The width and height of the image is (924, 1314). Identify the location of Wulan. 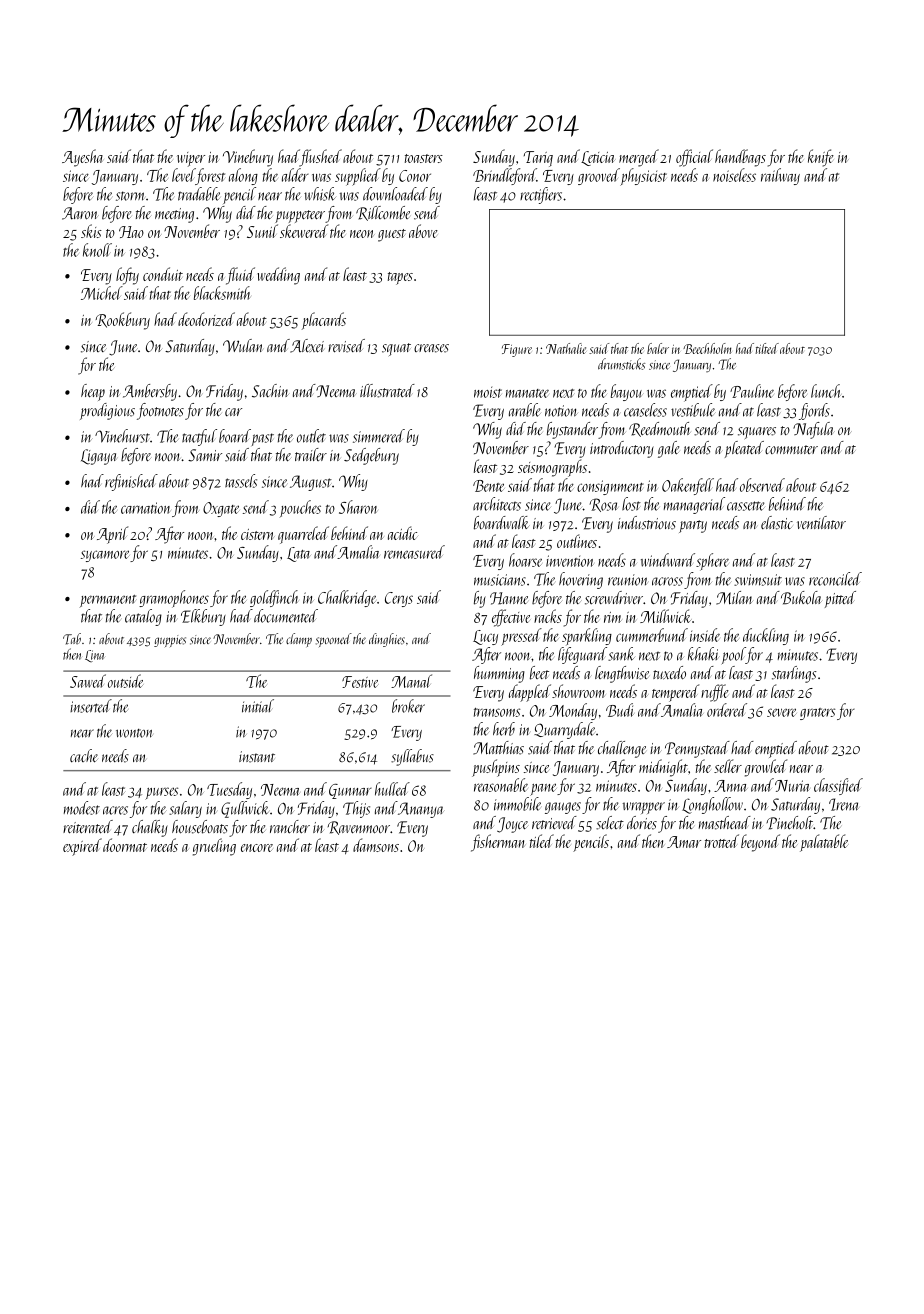
(242, 345).
